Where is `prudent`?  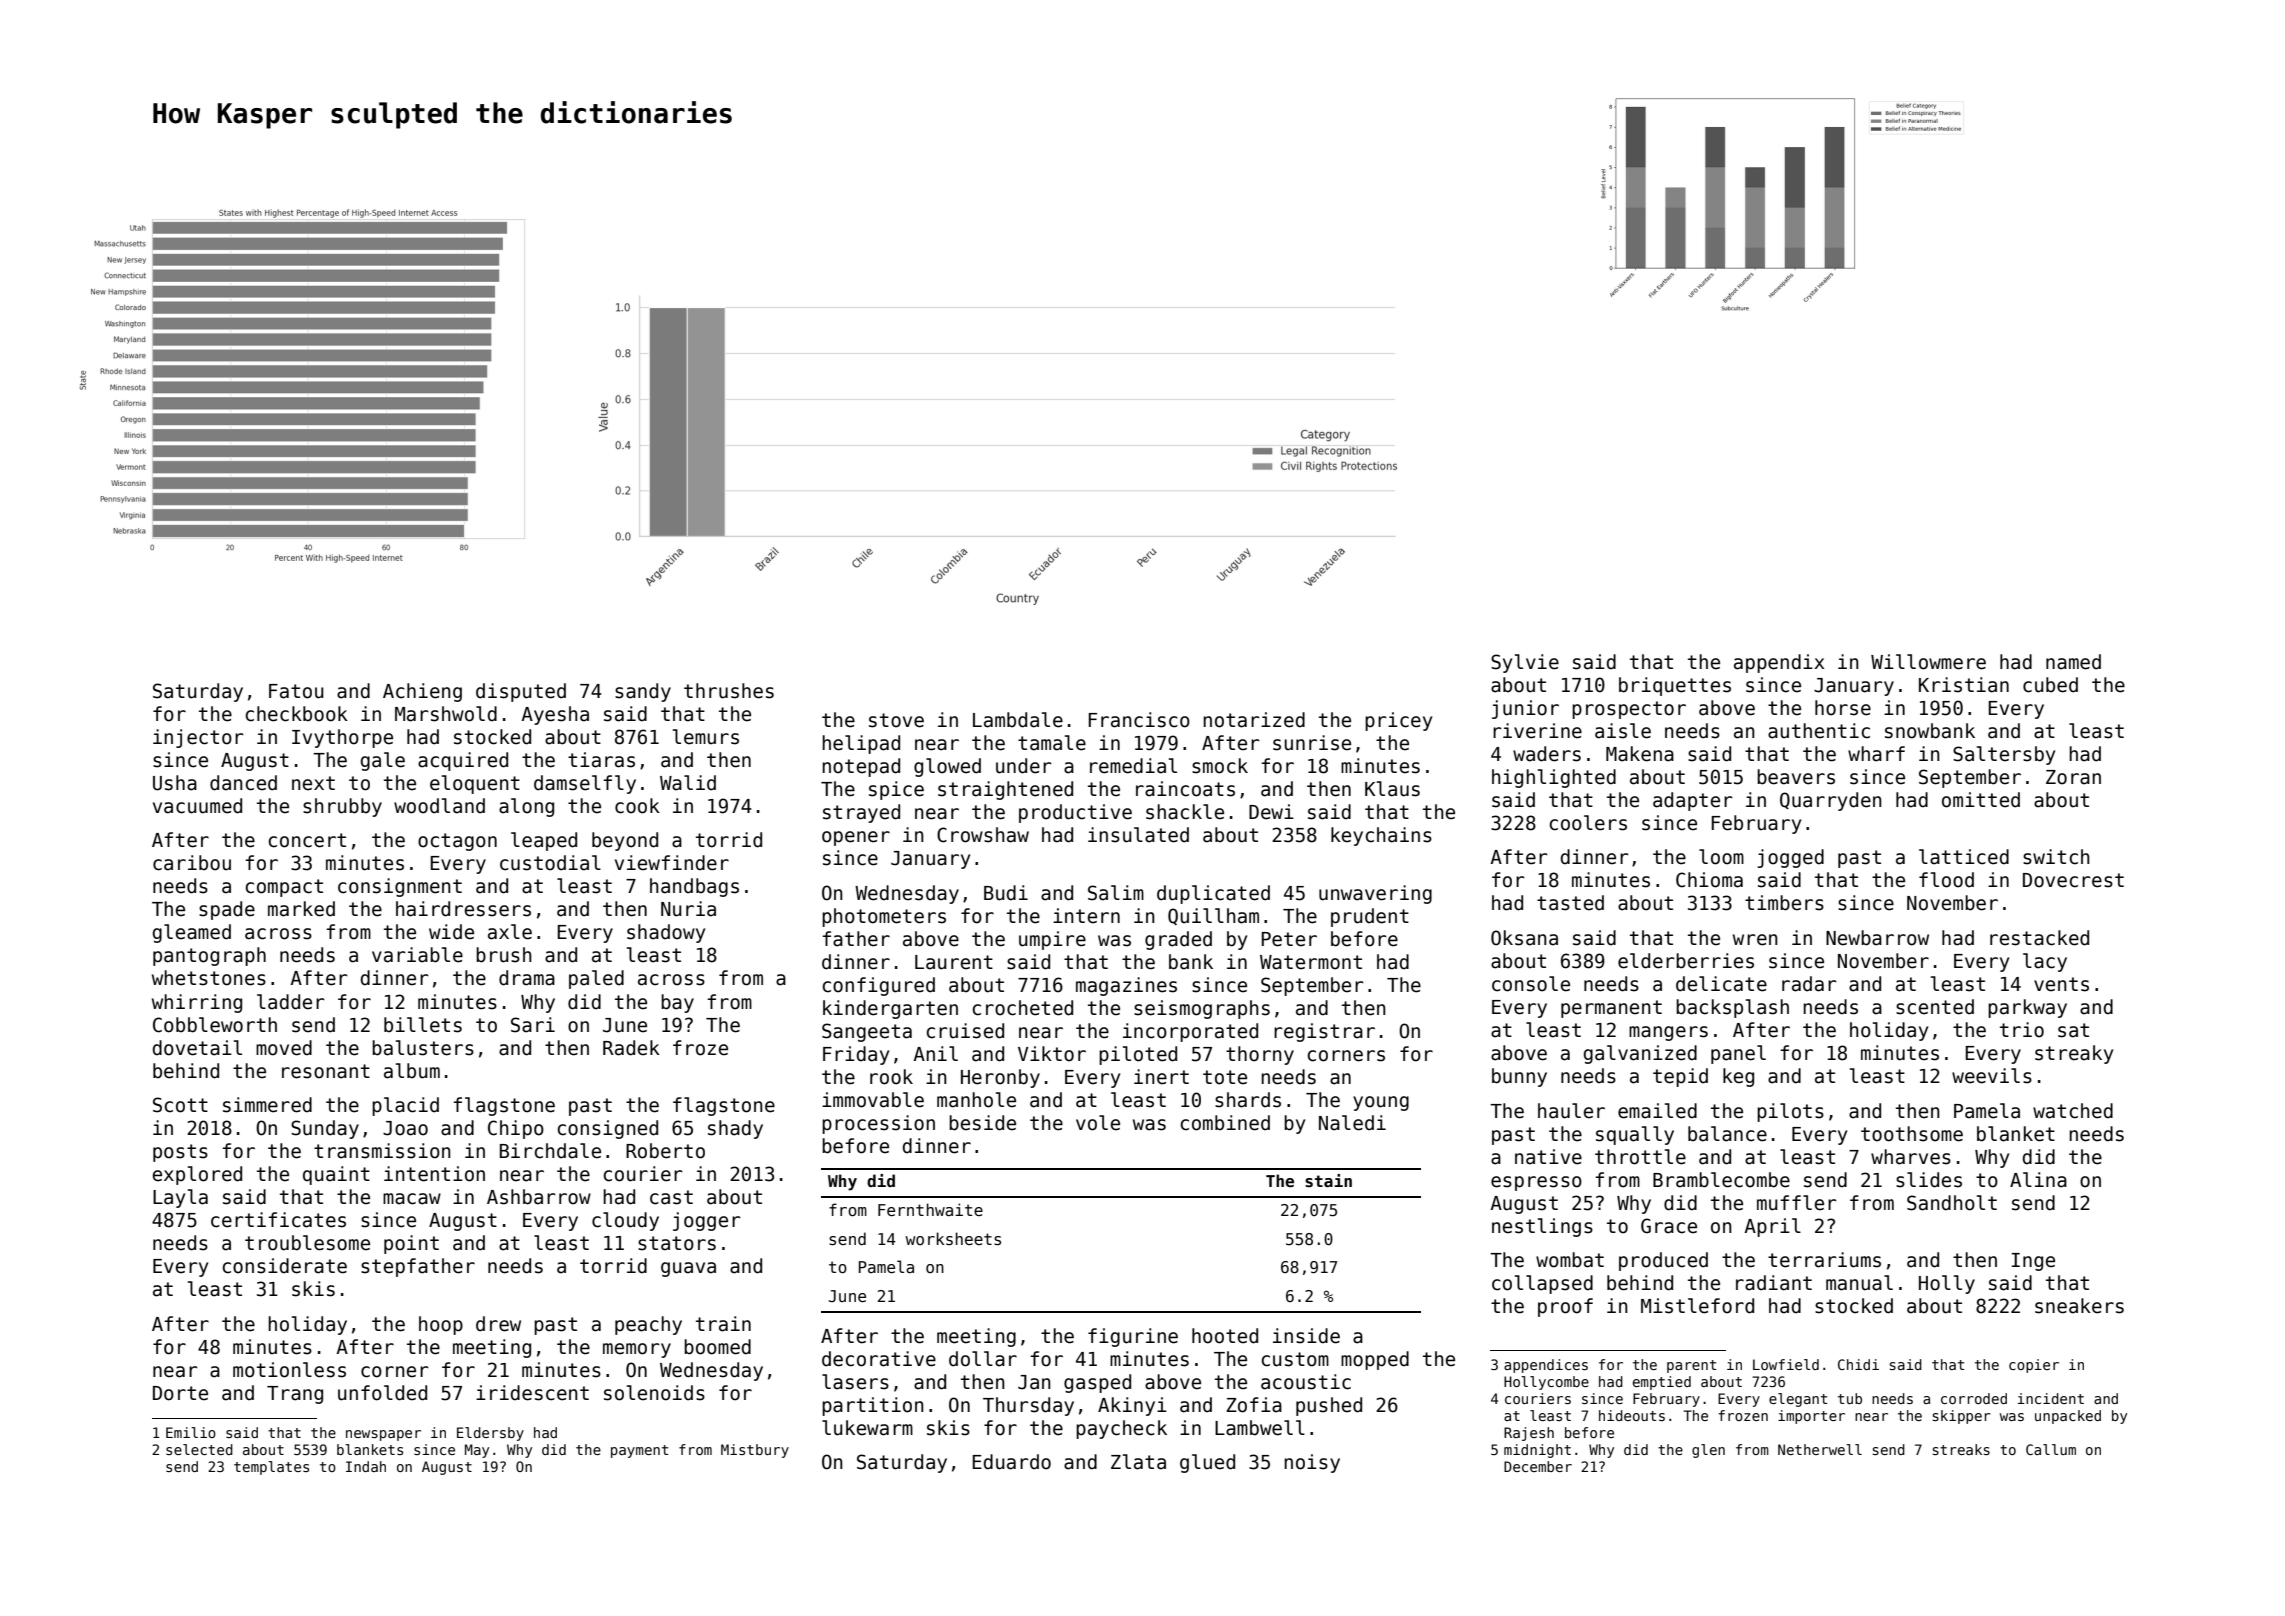 prudent is located at coordinates (1370, 917).
